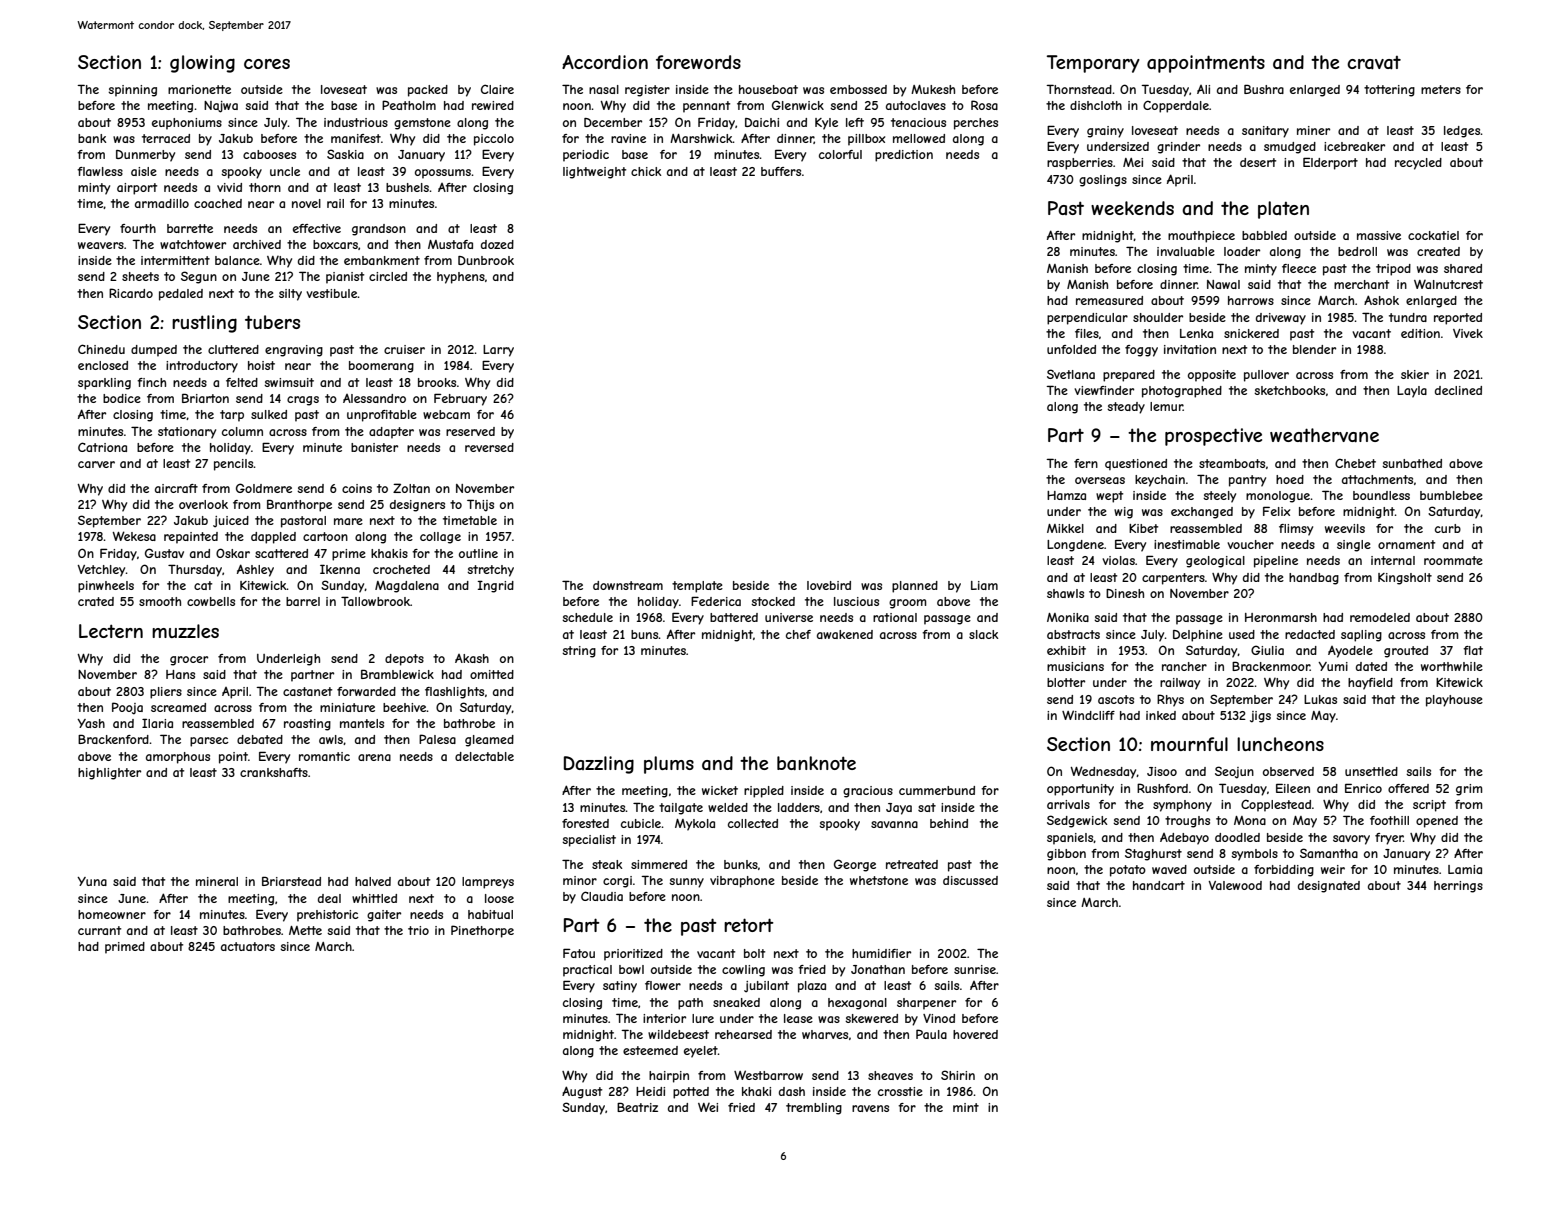 The image size is (1561, 1206). What do you see at coordinates (1071, 374) in the document?
I see `Svetlana` at bounding box center [1071, 374].
